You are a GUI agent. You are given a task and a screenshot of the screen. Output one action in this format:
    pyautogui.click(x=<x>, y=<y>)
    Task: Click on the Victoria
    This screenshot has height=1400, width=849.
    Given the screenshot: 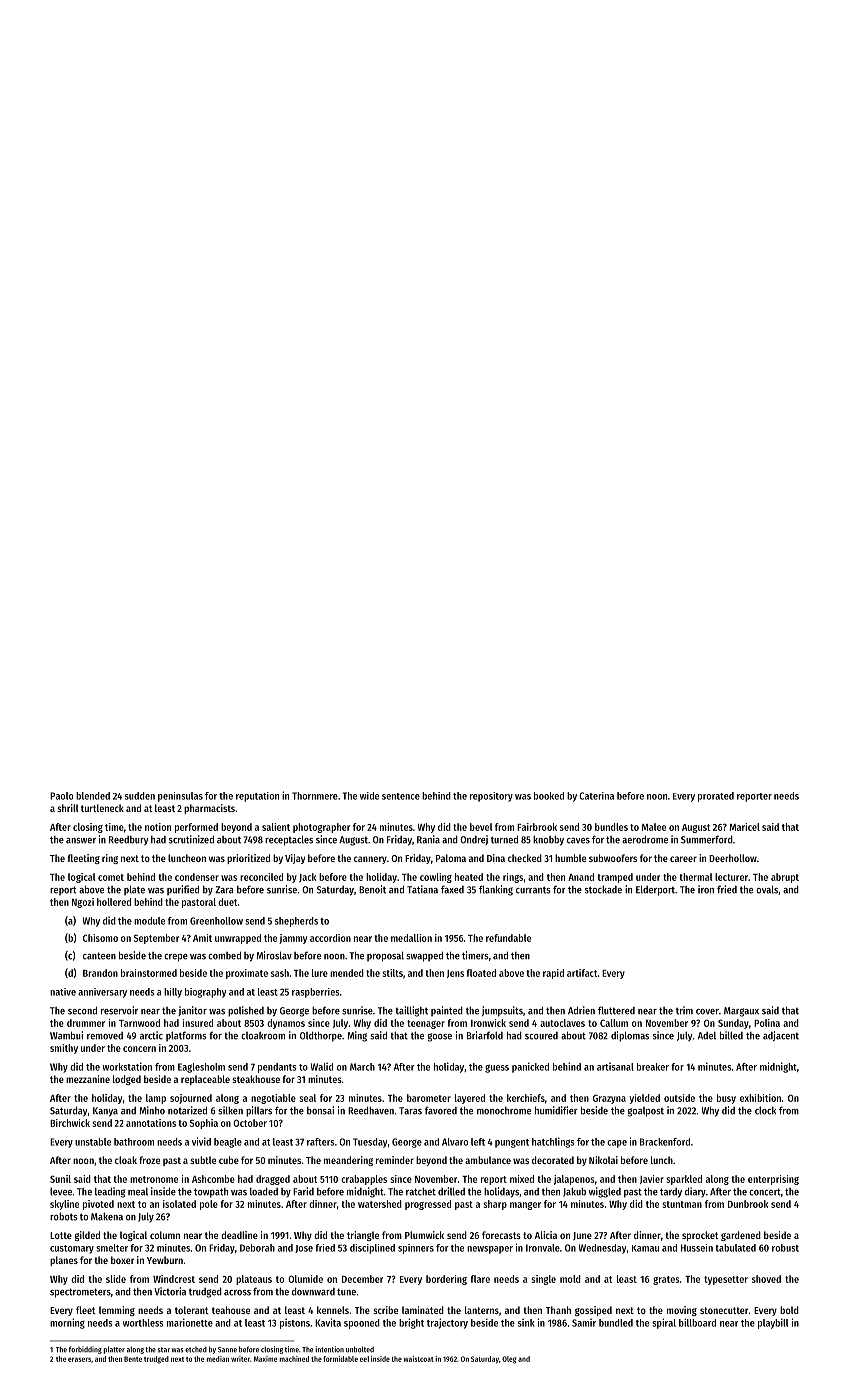 What is the action you would take?
    pyautogui.click(x=170, y=1291)
